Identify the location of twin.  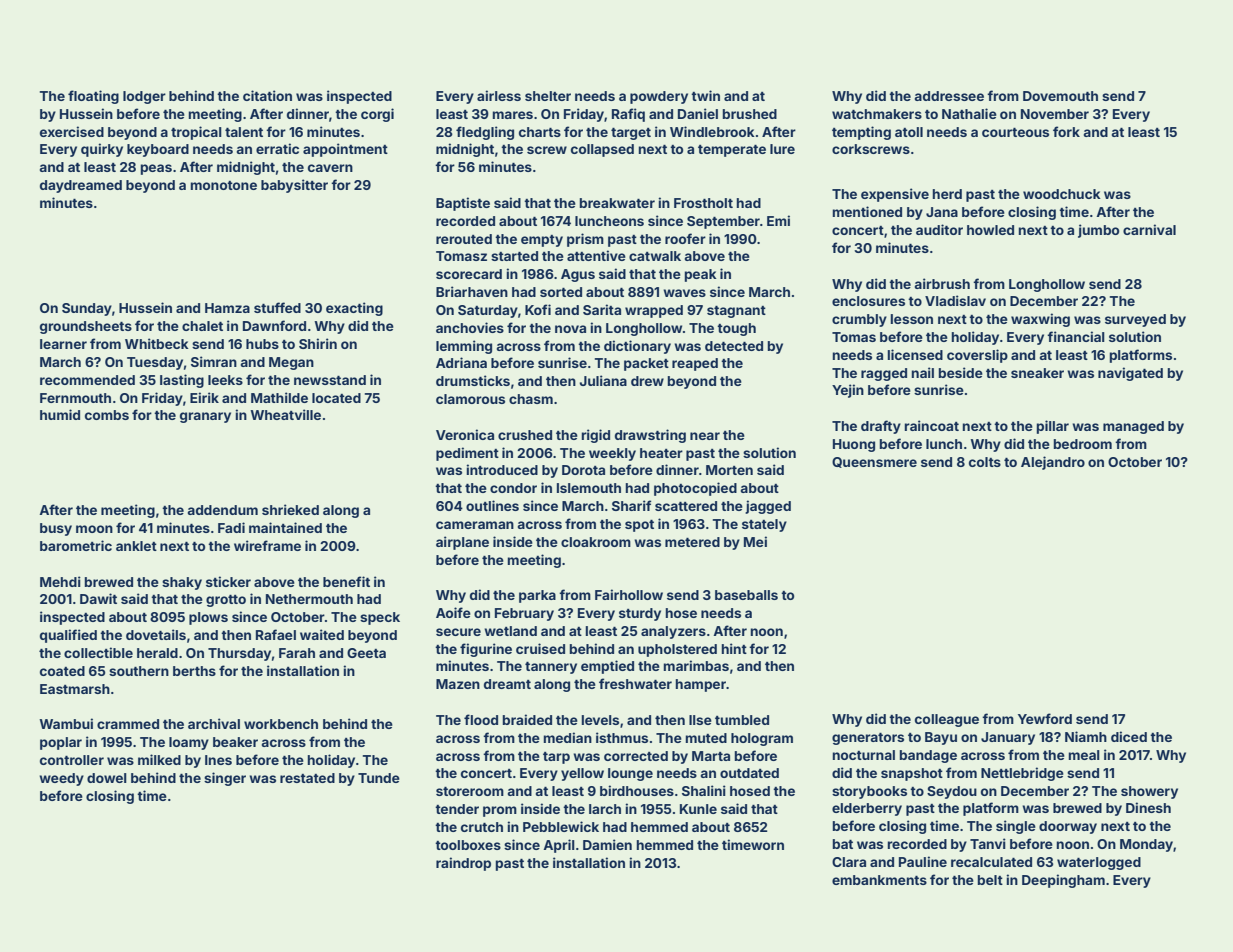
(705, 95).
